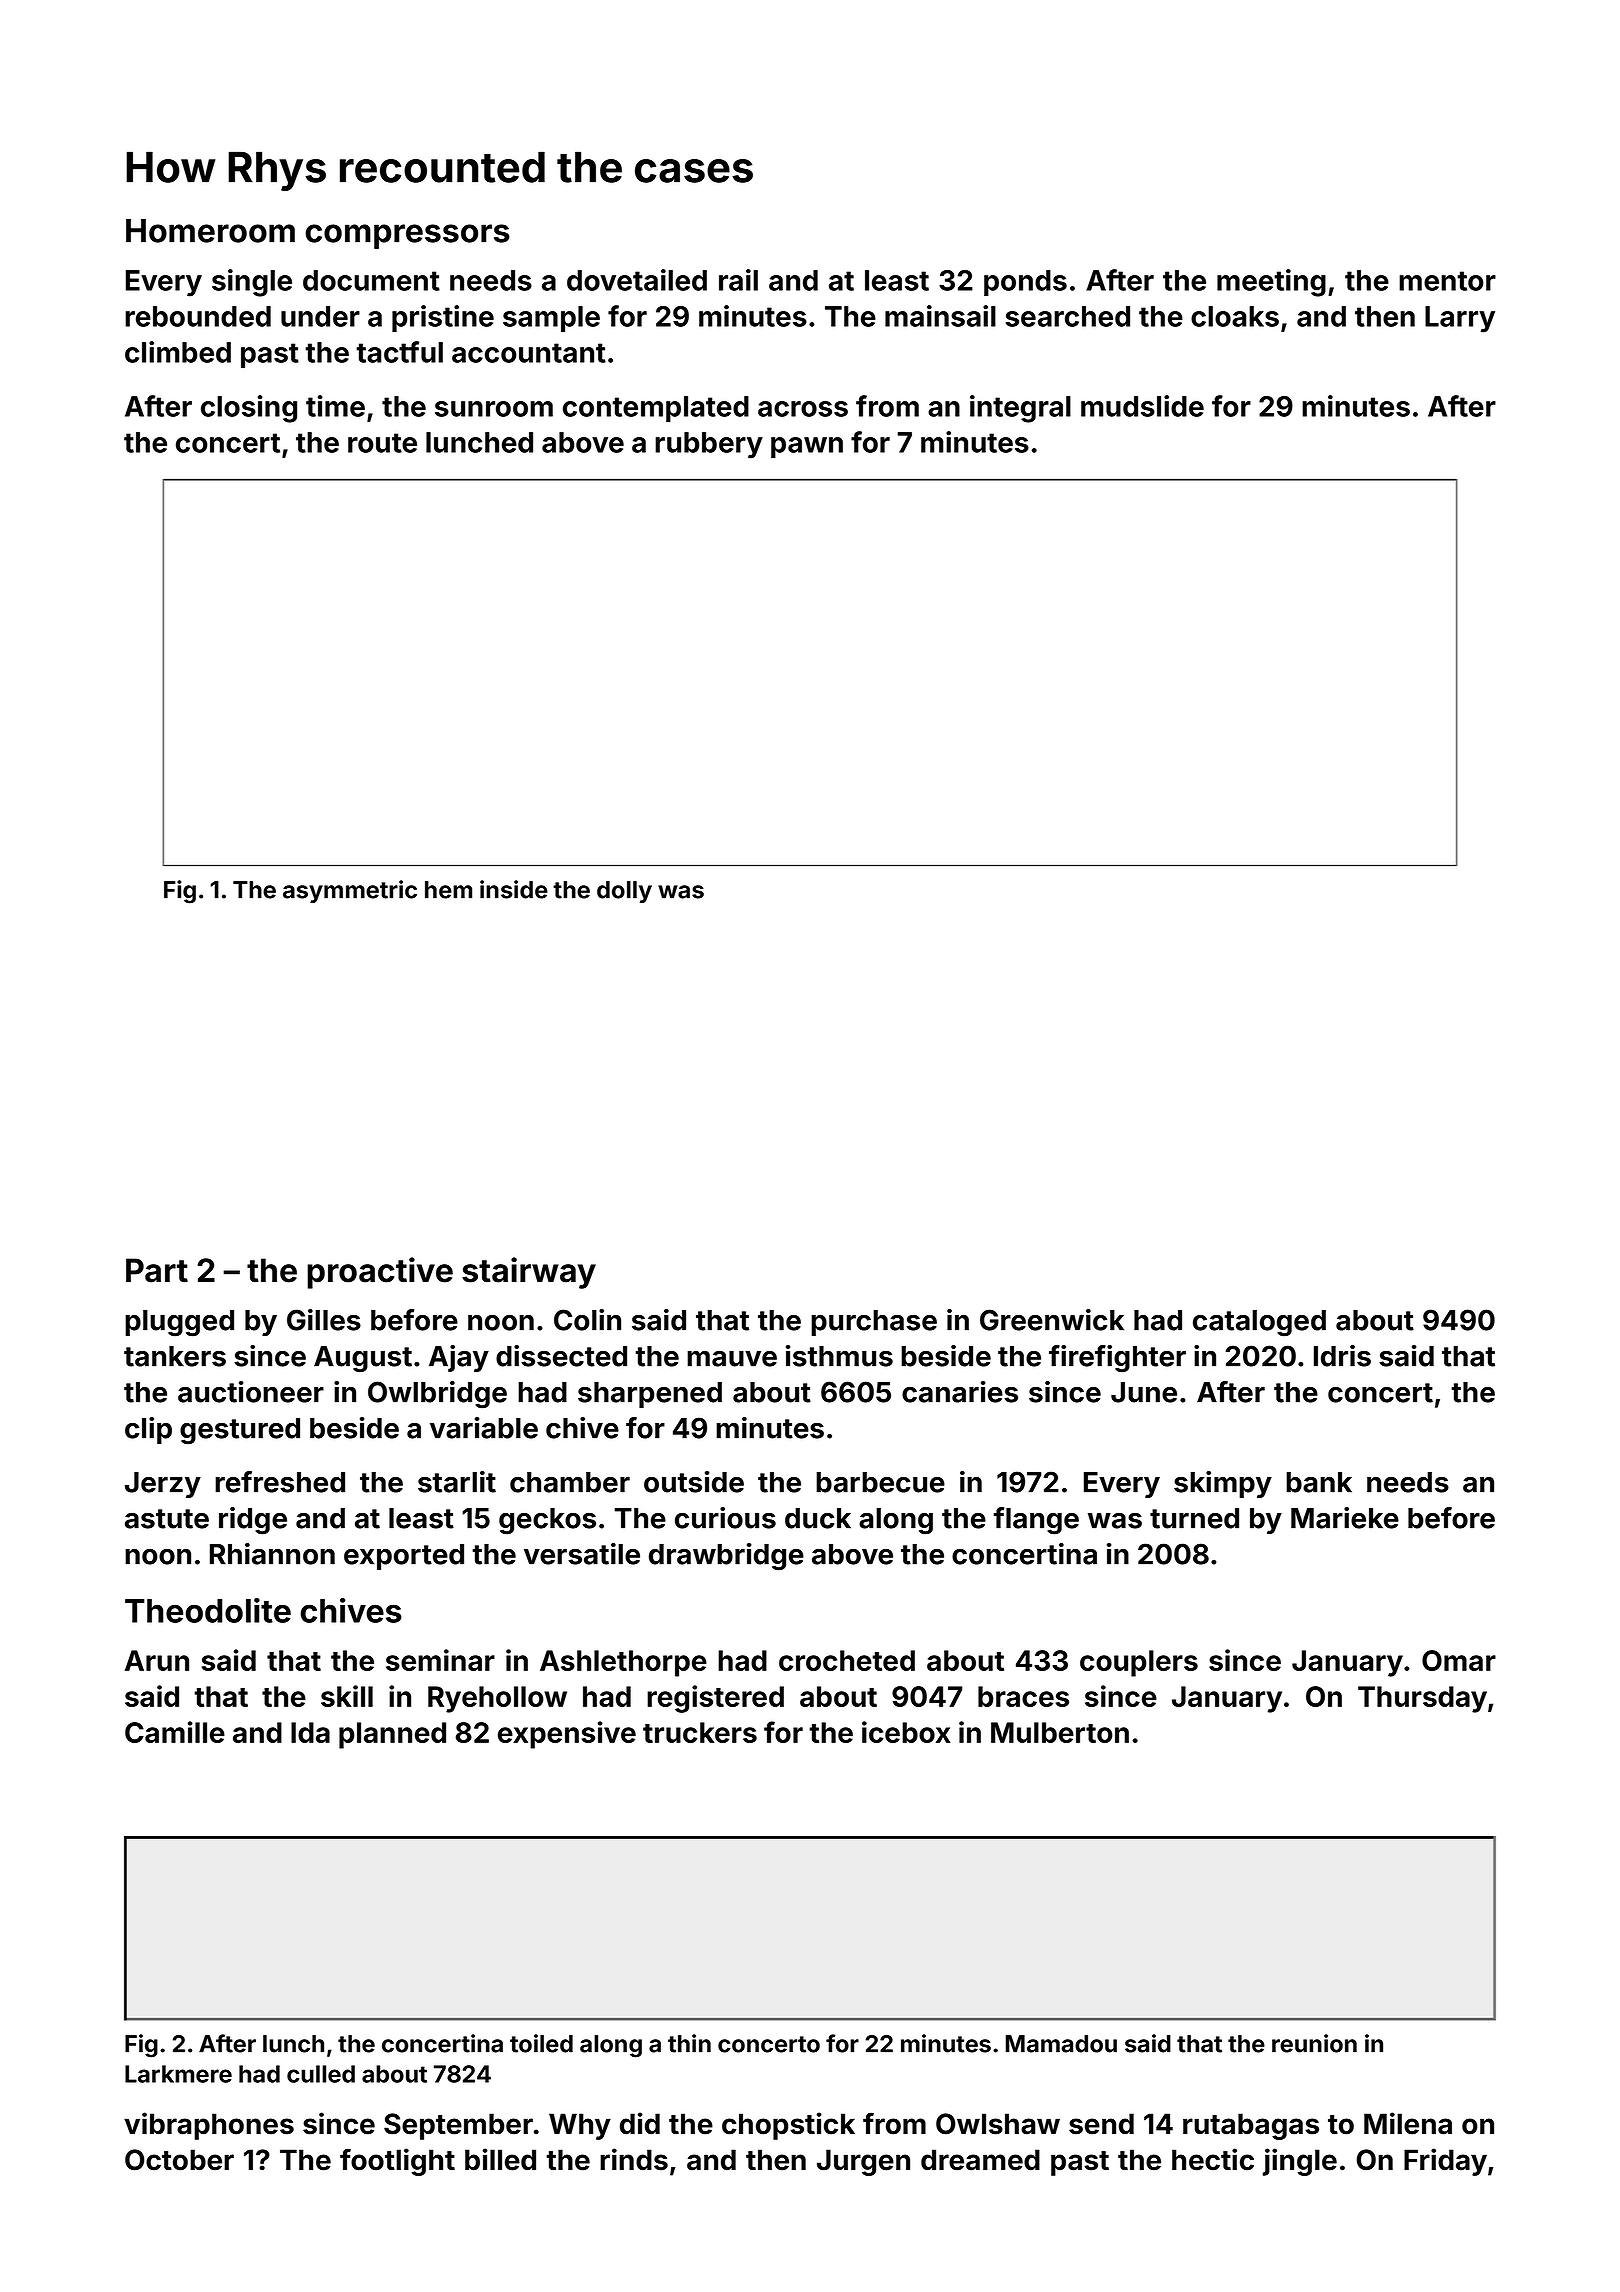 The height and width of the image is (2292, 1620). Describe the element at coordinates (210, 231) in the image. I see `Homeroom` at that location.
